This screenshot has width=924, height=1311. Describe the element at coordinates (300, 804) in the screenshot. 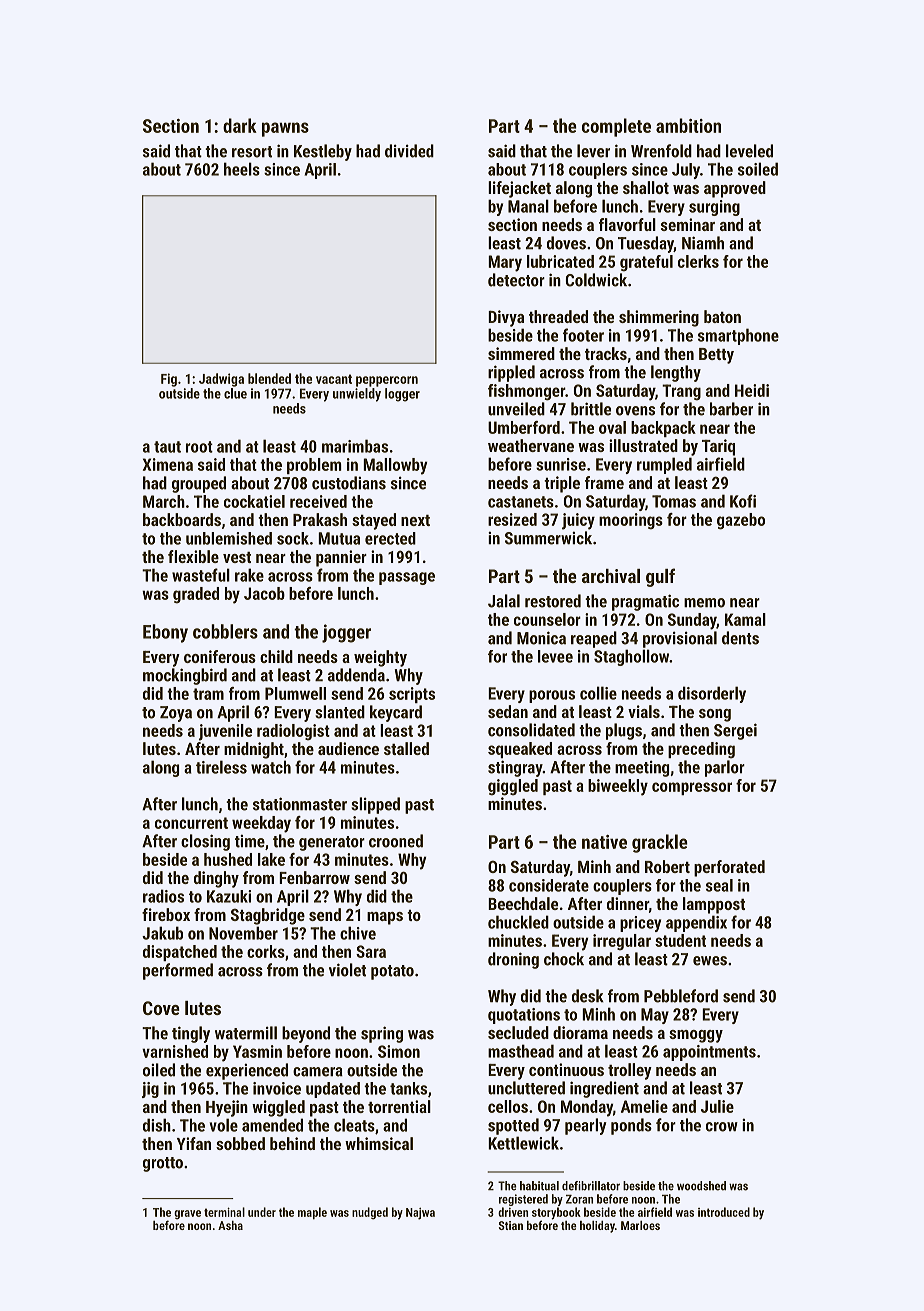

I see `stationmaster` at that location.
